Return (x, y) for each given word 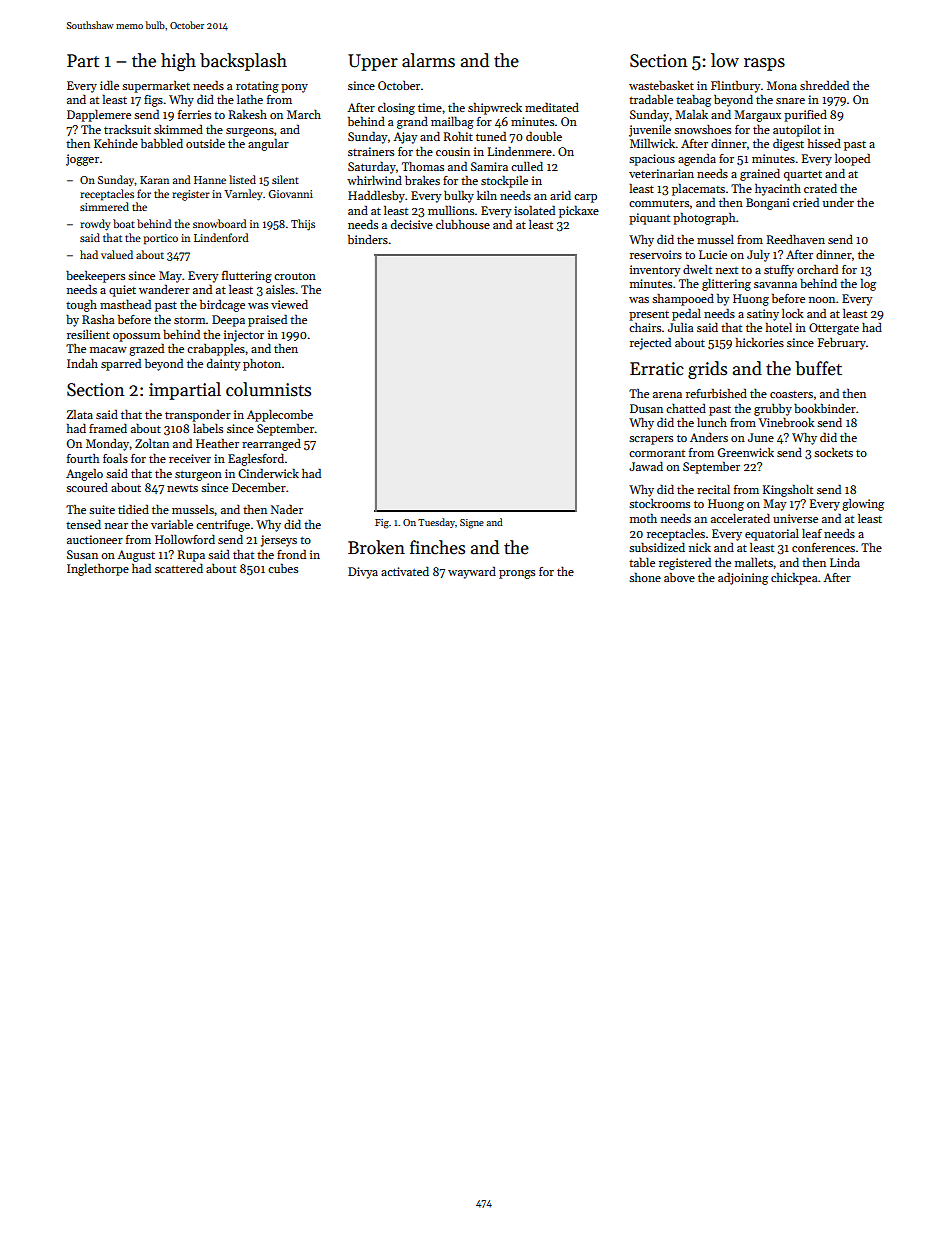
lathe (250, 99)
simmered (104, 206)
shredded (824, 85)
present (649, 316)
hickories (760, 342)
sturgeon (198, 476)
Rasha (98, 319)
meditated (552, 107)
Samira (489, 166)
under (838, 202)
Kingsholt (788, 490)
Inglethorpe (98, 569)
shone (645, 577)
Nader (287, 509)
